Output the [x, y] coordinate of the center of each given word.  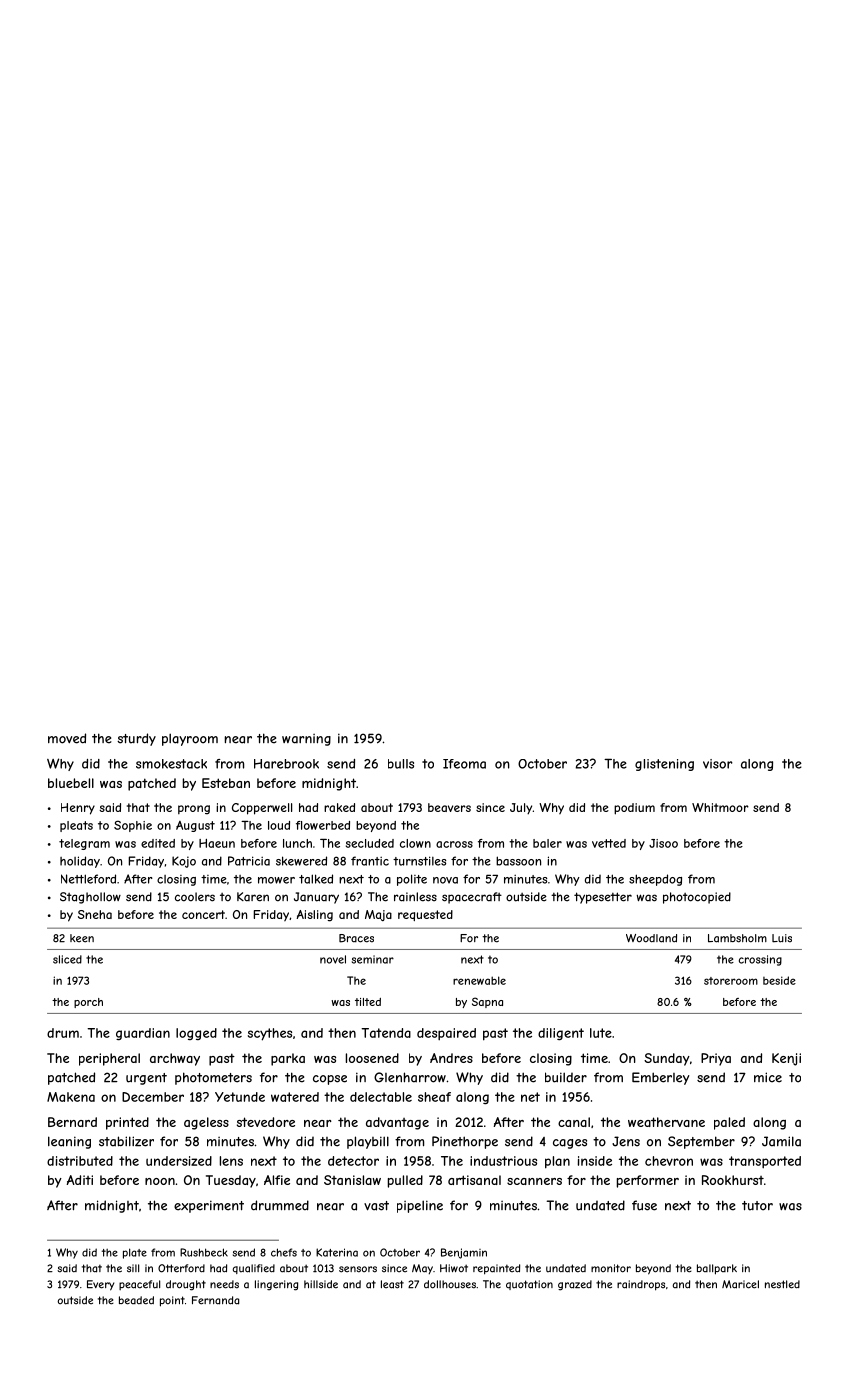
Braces [356, 938]
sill [133, 1268]
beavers [449, 807]
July [521, 809]
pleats [76, 826]
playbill [368, 1142]
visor [718, 764]
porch [88, 1003]
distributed [80, 1161]
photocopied [697, 898]
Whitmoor [720, 807]
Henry [78, 809]
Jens [626, 1141]
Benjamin [464, 1253]
